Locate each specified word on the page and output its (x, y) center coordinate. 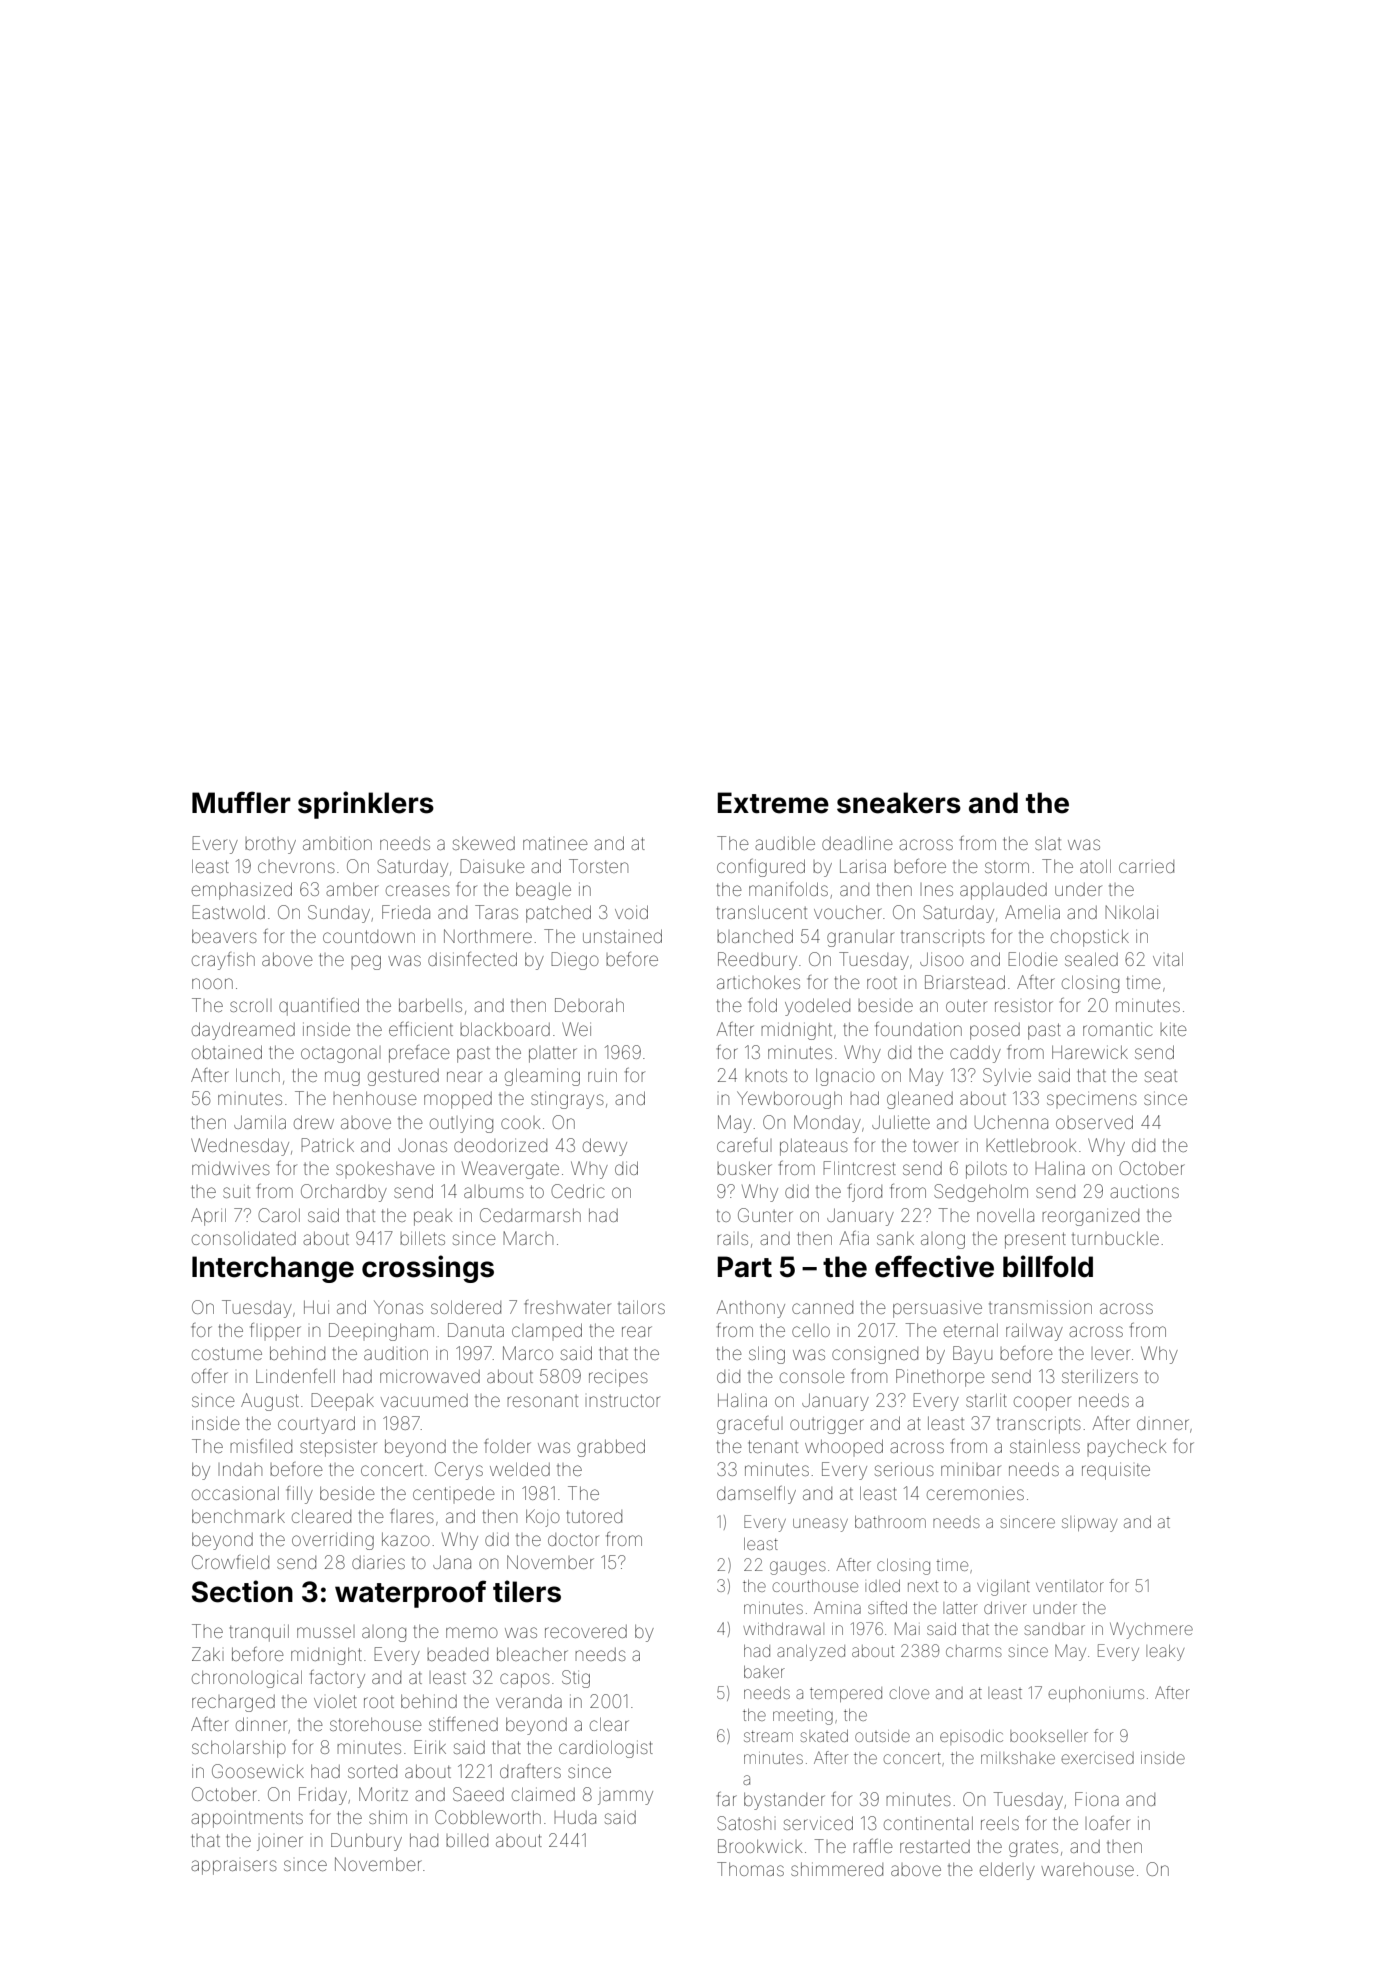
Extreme (773, 803)
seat (1161, 1076)
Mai (907, 1628)
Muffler (241, 802)
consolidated (244, 1238)
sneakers (899, 803)
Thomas (750, 1869)
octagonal (339, 1055)
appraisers (234, 1867)
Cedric (578, 1191)
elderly (1007, 1871)
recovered (586, 1631)
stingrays (567, 1101)
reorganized (1090, 1217)
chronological (247, 1679)
